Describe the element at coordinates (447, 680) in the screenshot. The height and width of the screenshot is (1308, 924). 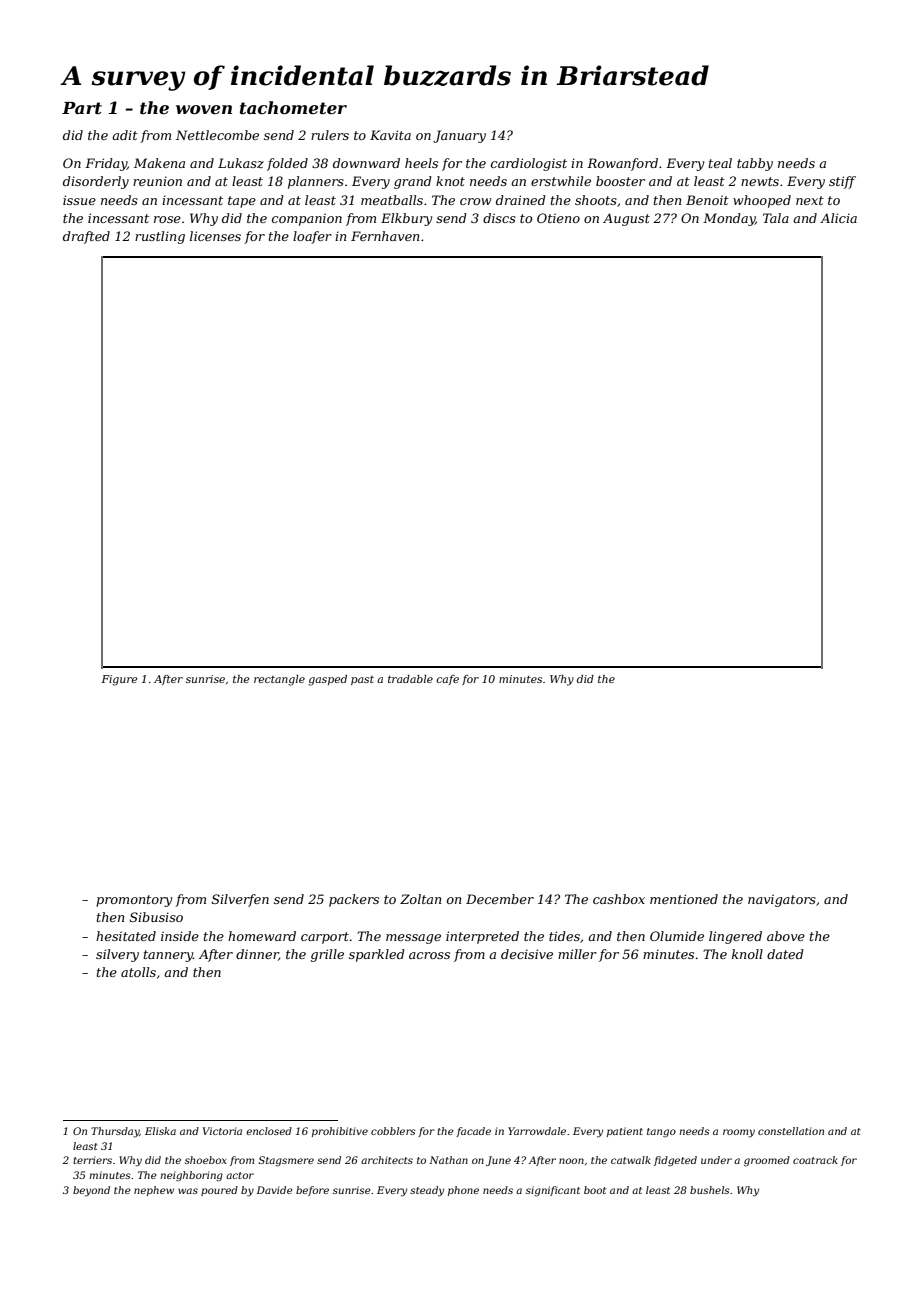
I see `cafe` at that location.
